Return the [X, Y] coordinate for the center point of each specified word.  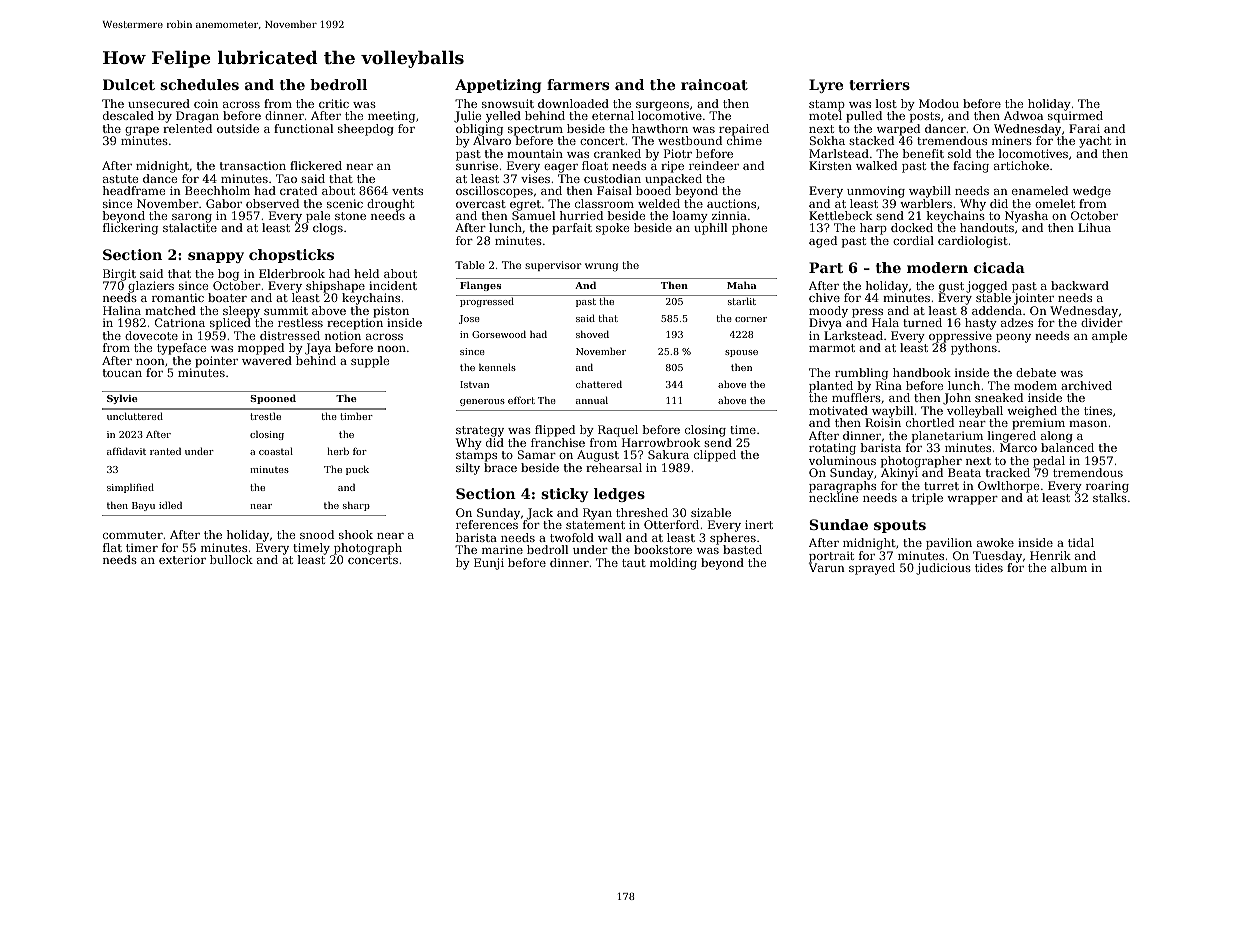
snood [317, 534]
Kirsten [830, 165]
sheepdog [366, 130]
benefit [923, 153]
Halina [122, 310]
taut [634, 563]
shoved [592, 334]
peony [1013, 338]
